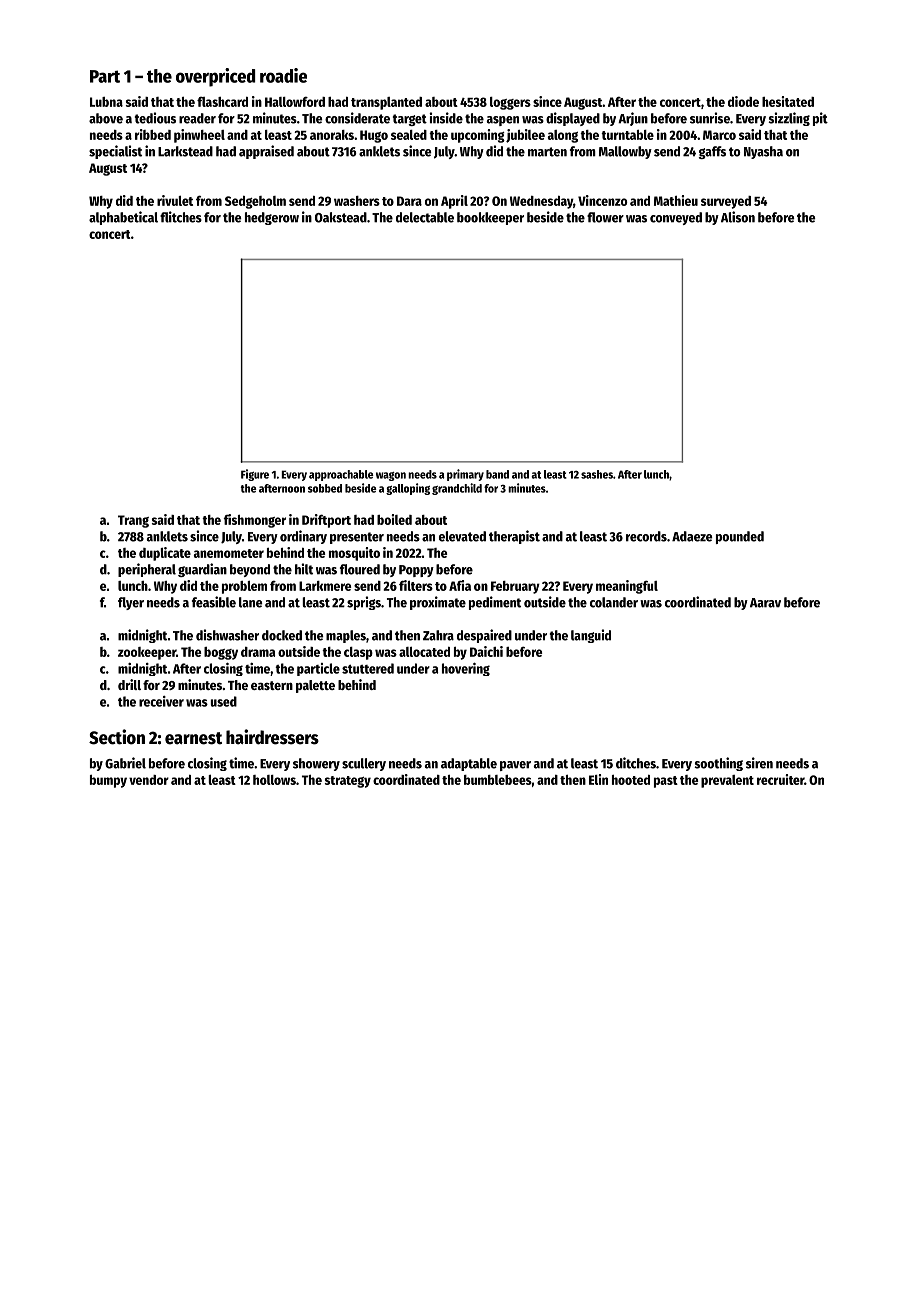 The width and height of the screenshot is (924, 1308). What do you see at coordinates (255, 475) in the screenshot?
I see `Figure` at bounding box center [255, 475].
